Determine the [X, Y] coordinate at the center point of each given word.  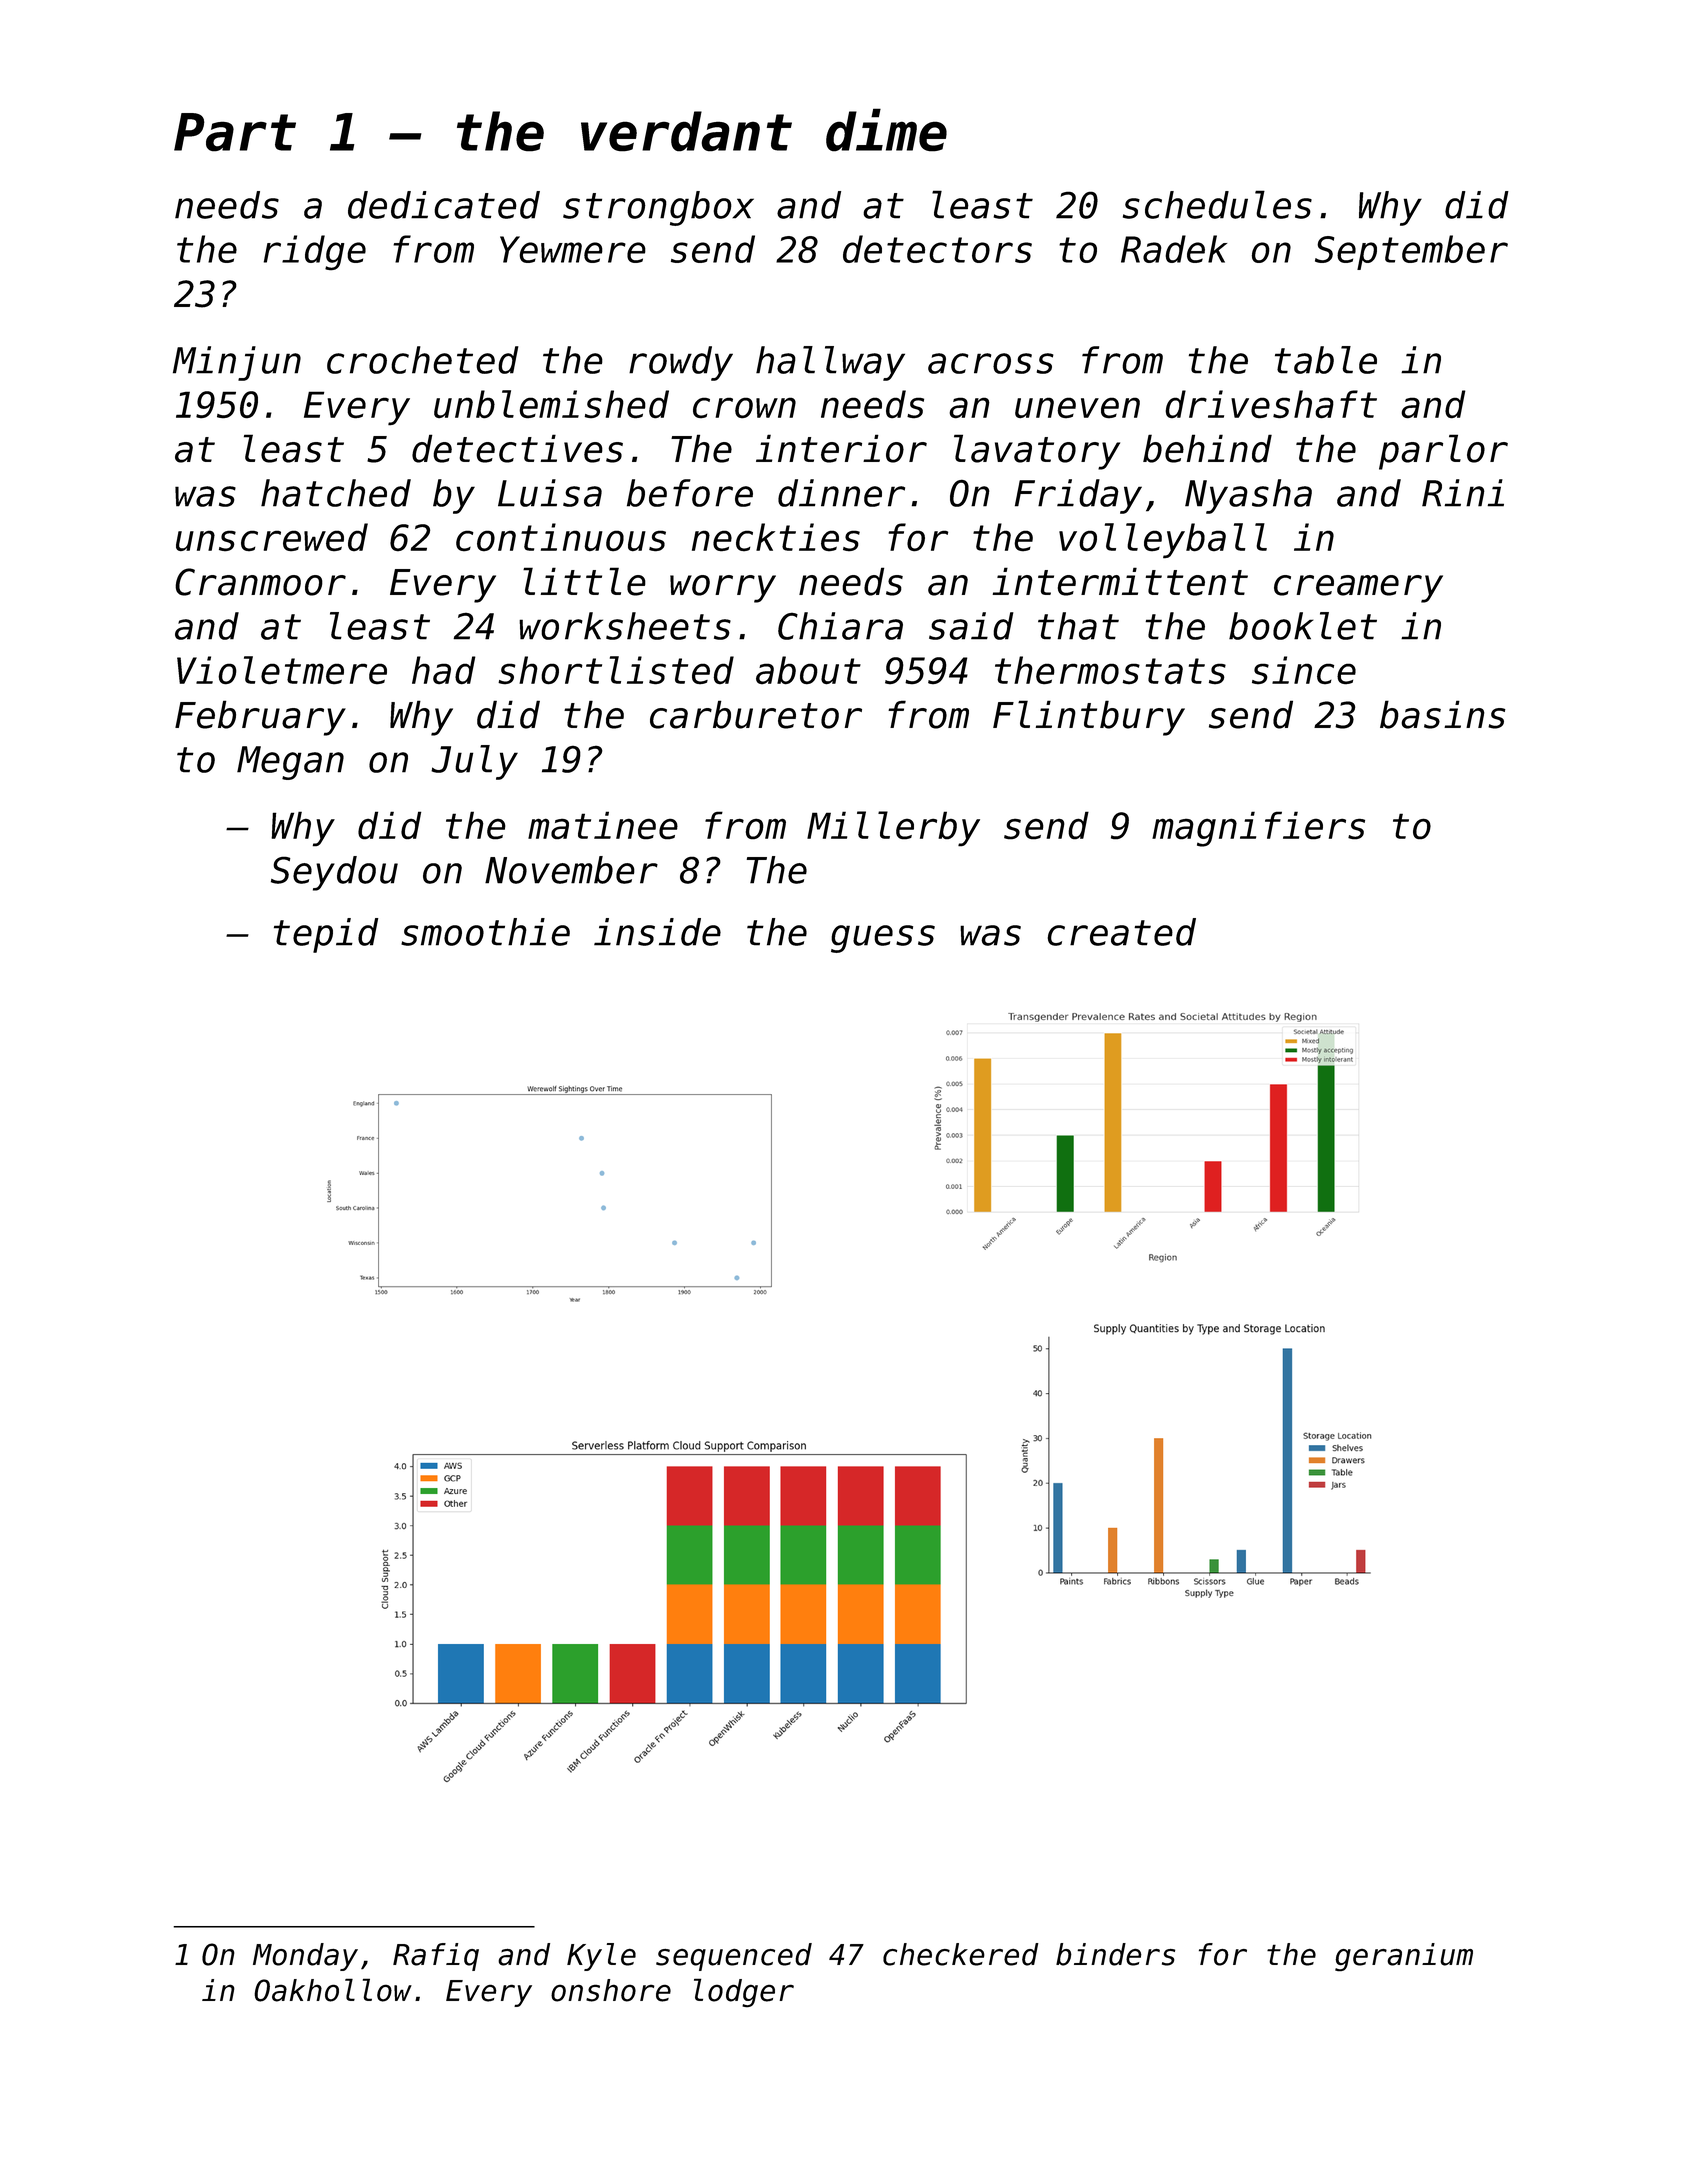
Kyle [601, 1957]
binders [1115, 1954]
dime [886, 130]
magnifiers [1258, 829]
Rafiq [436, 1957]
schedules [1217, 204]
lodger [744, 1993]
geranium [1404, 1957]
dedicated [444, 205]
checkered [960, 1954]
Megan [290, 763]
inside [657, 932]
